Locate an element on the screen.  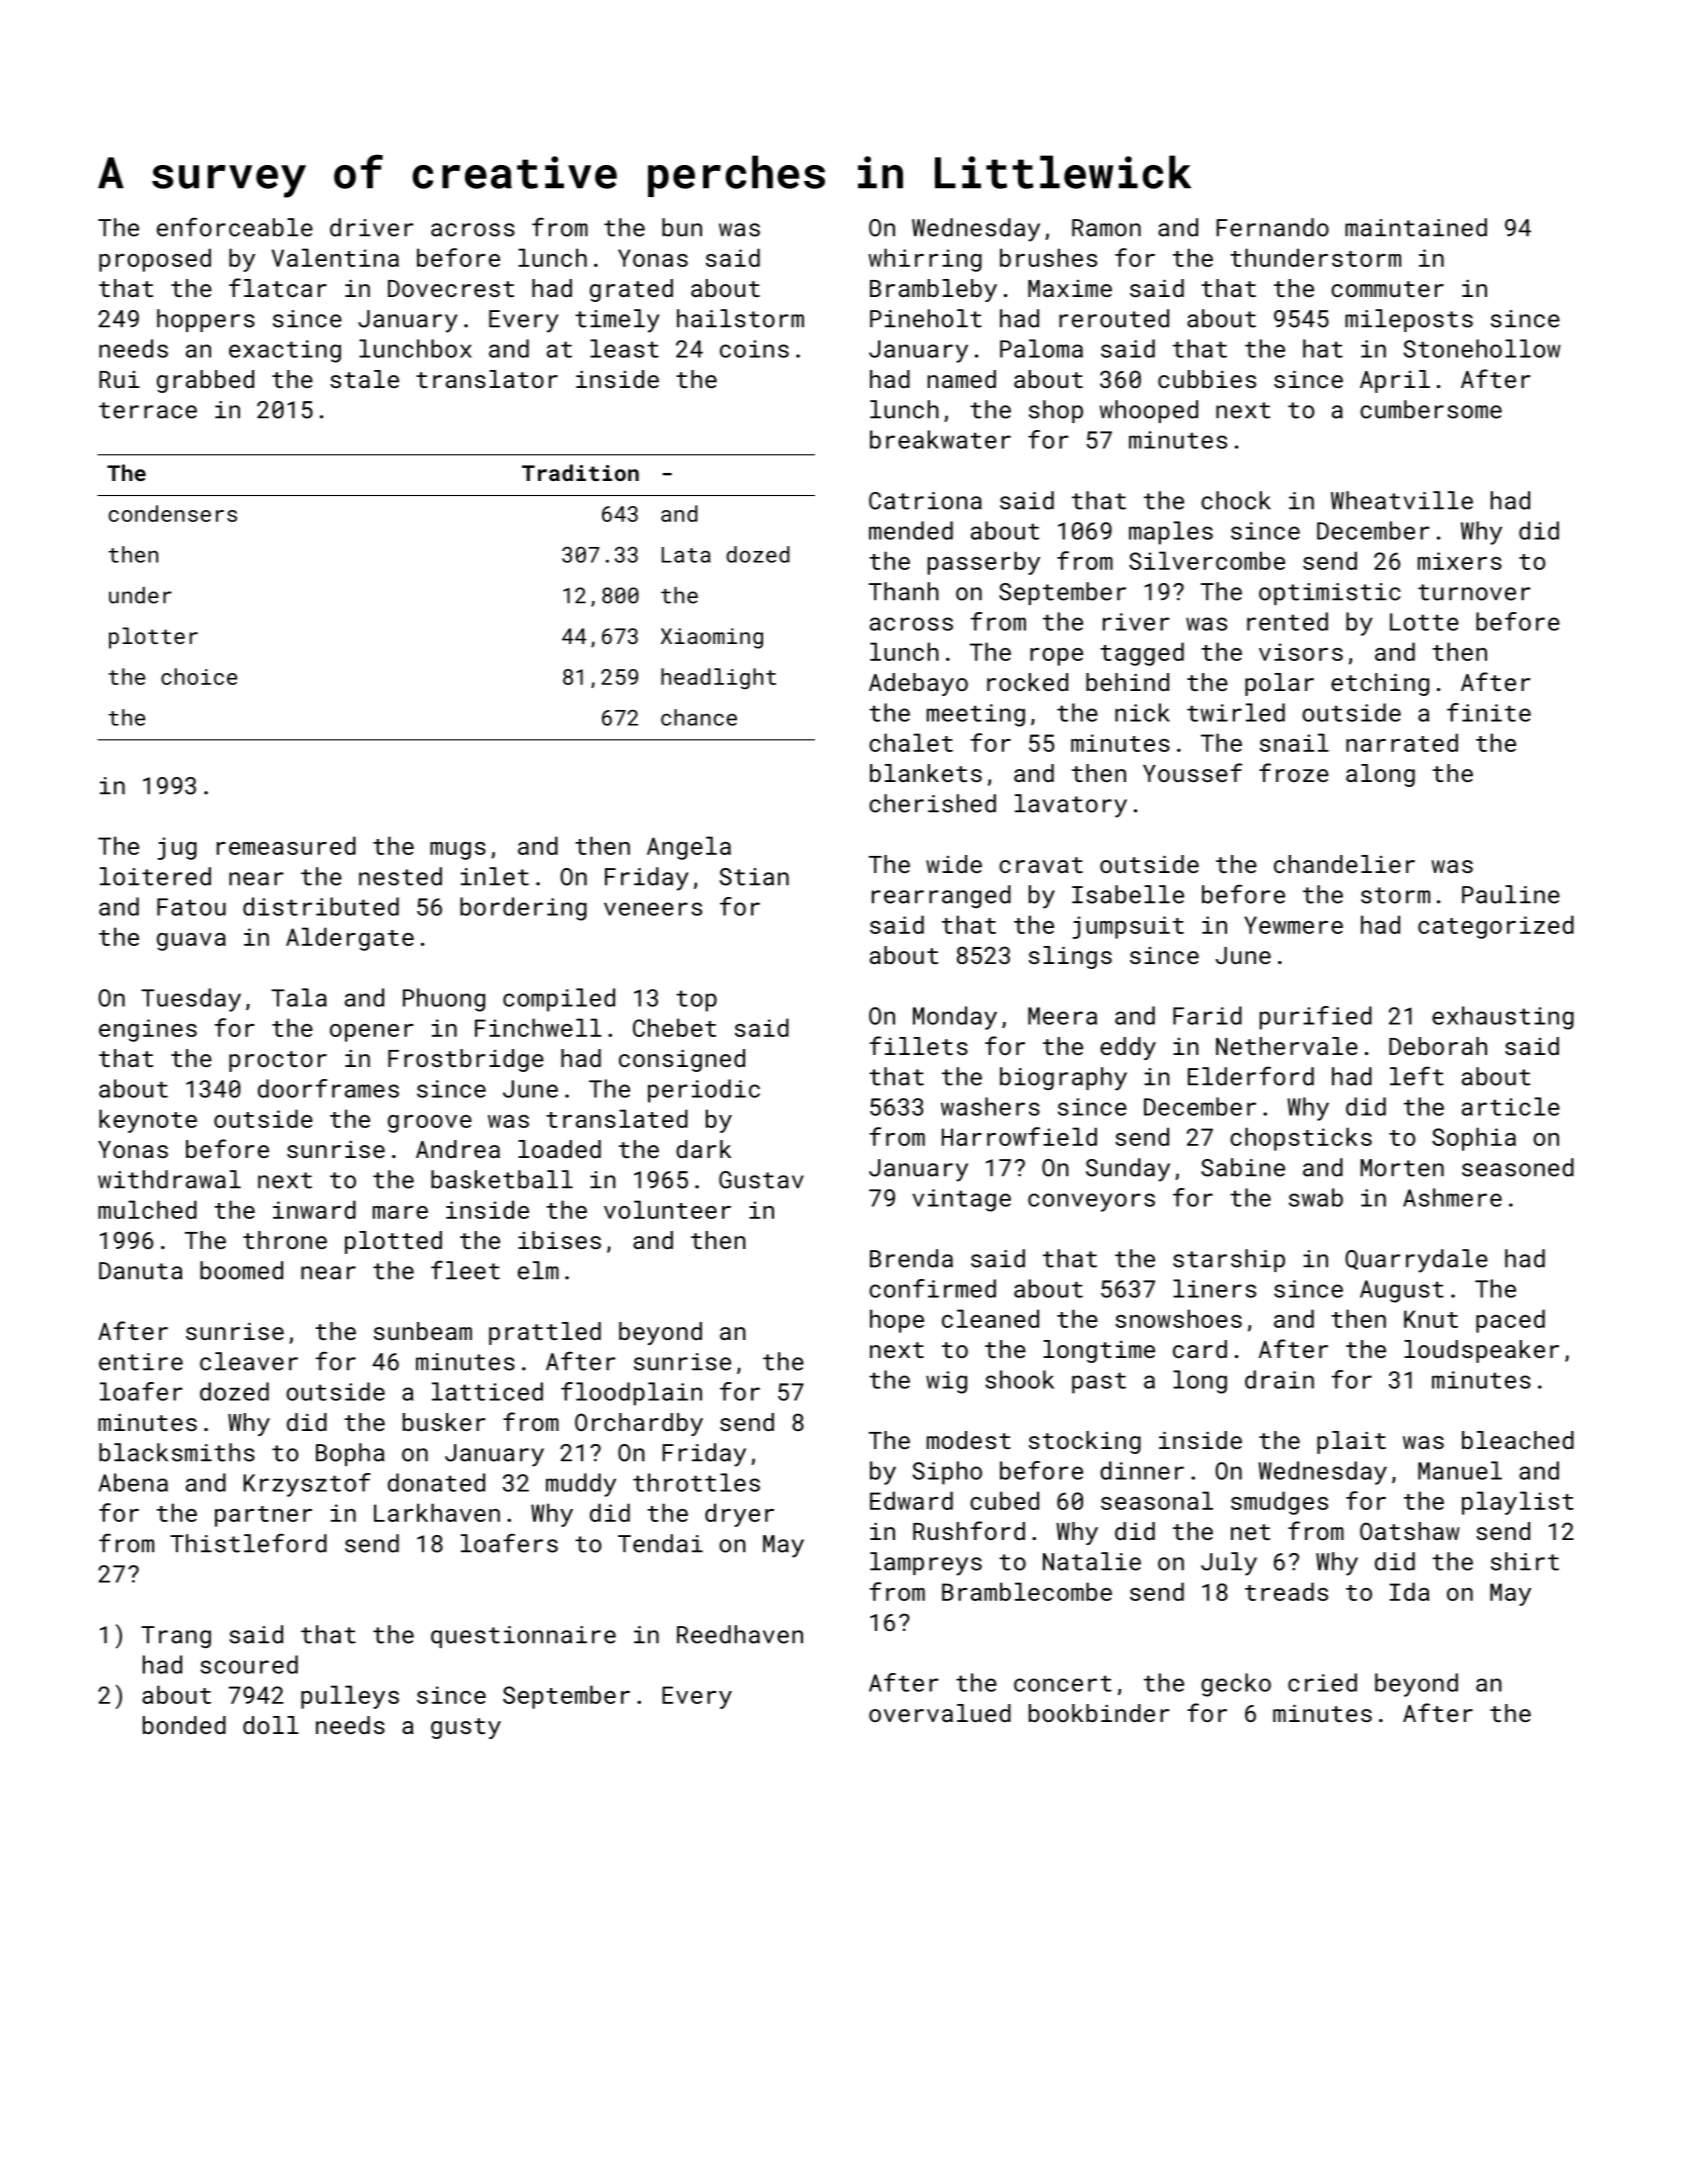
turnover is located at coordinates (1474, 592).
